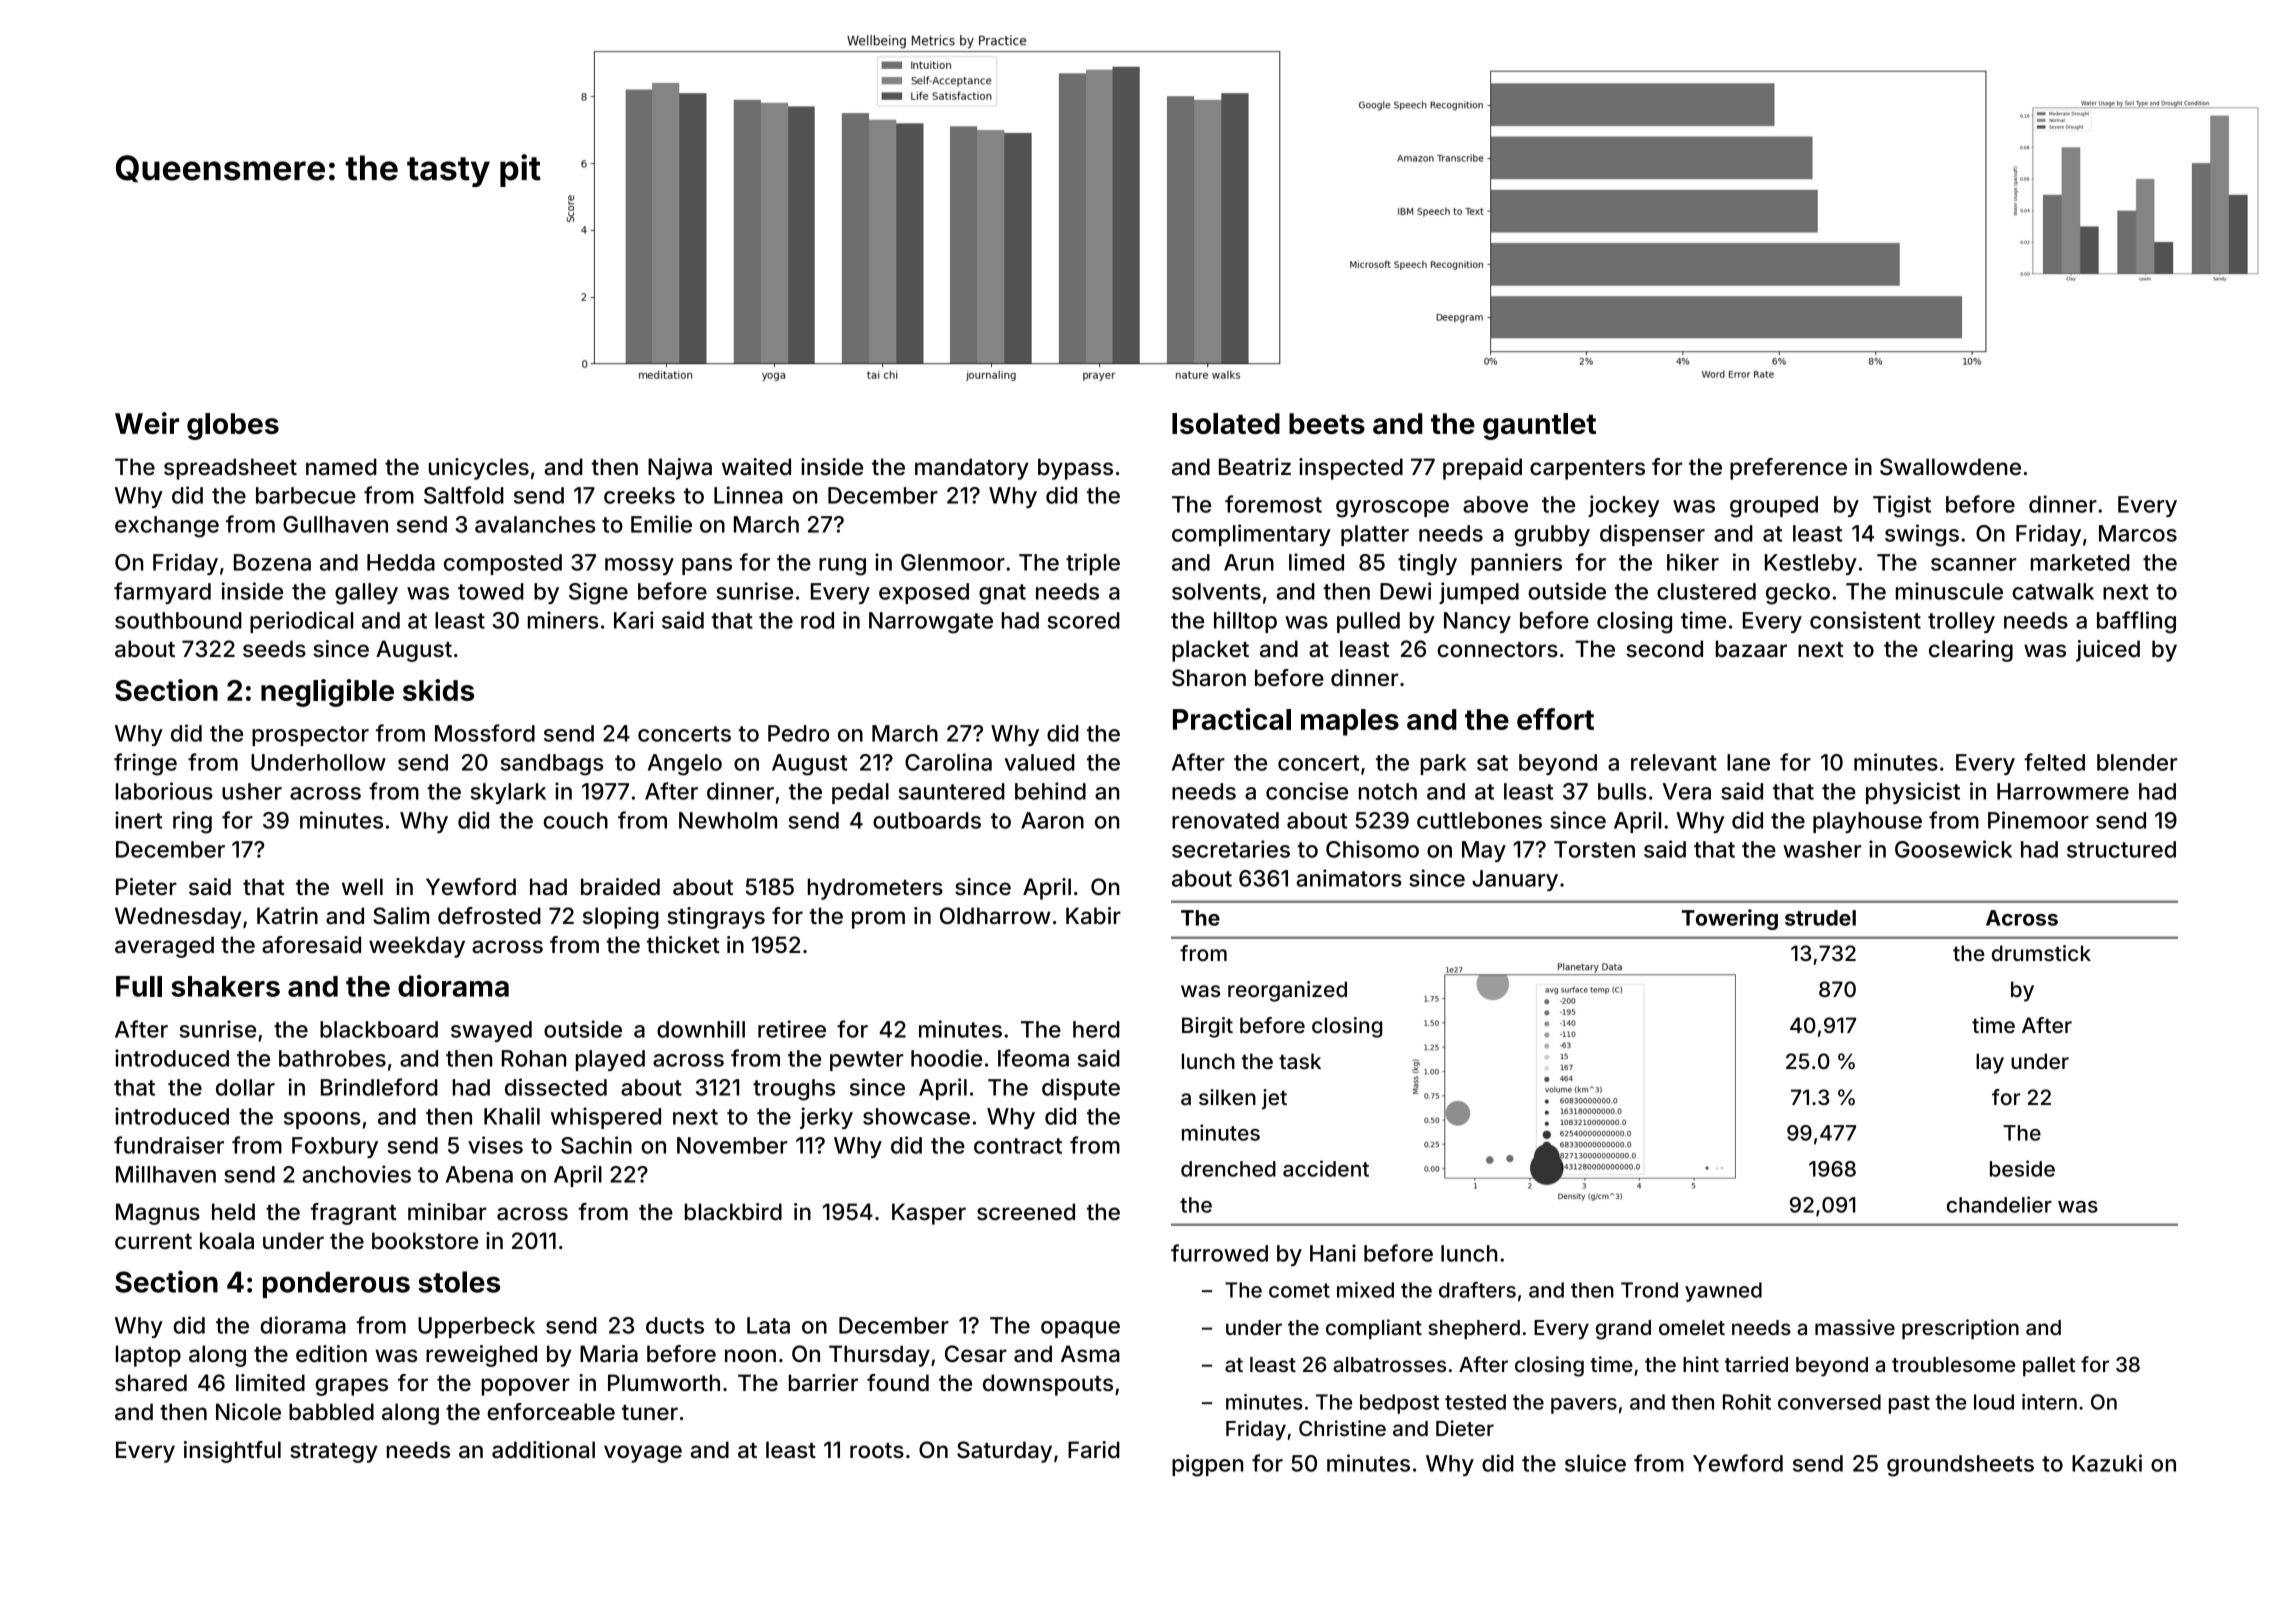  What do you see at coordinates (543, 1450) in the screenshot?
I see `additional` at bounding box center [543, 1450].
